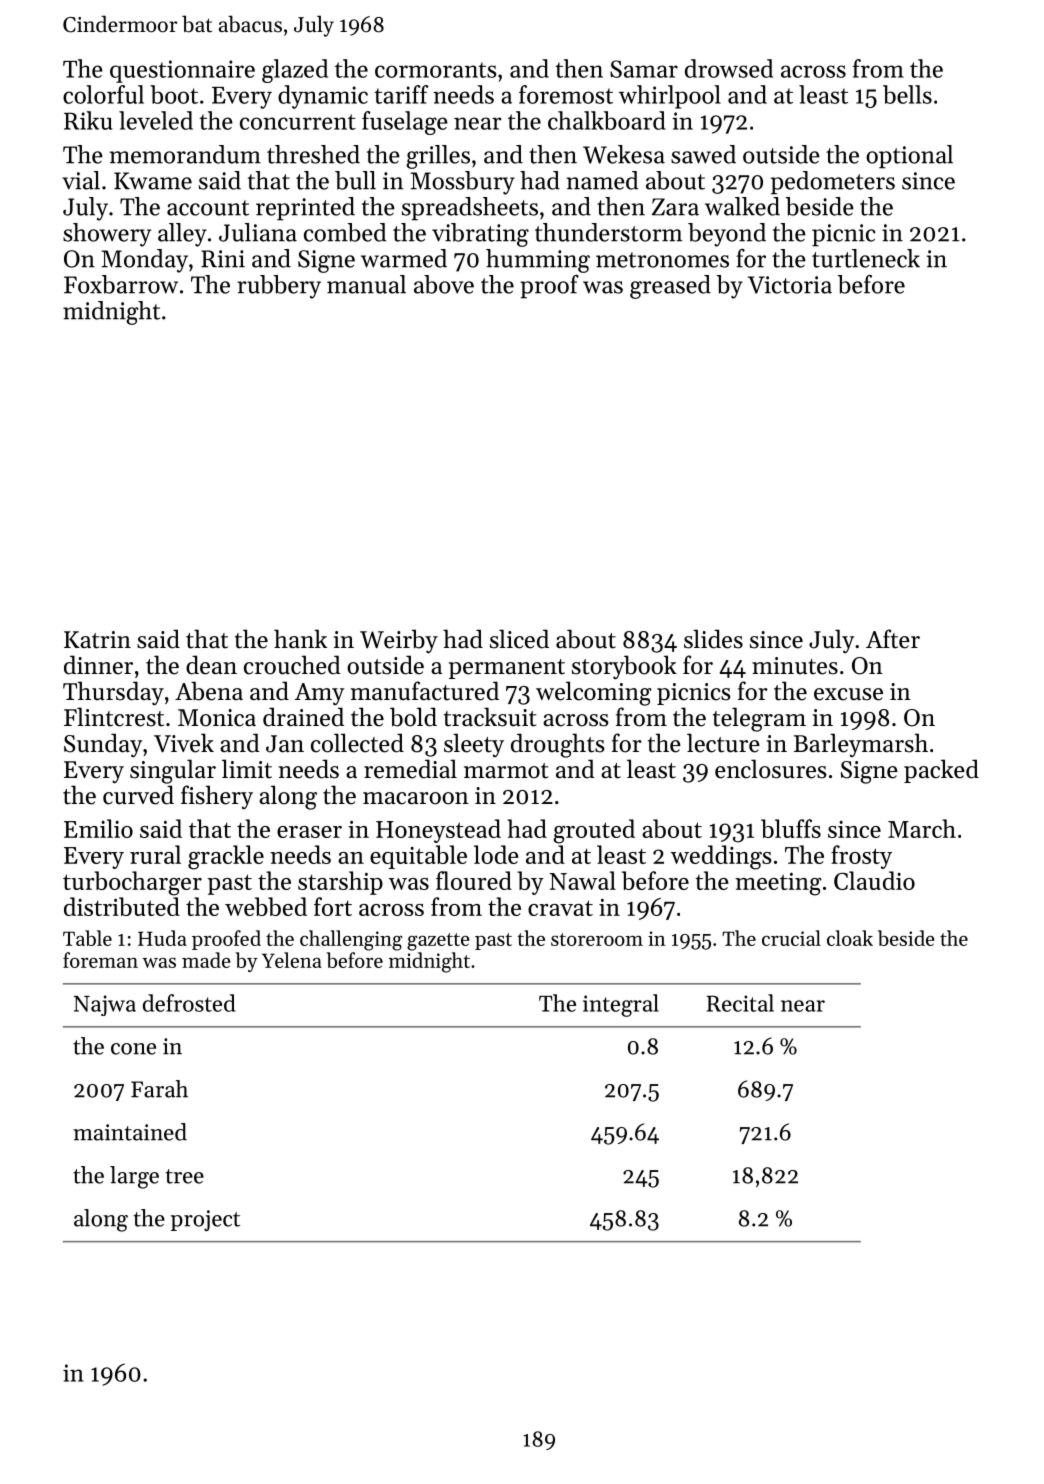  What do you see at coordinates (790, 285) in the image?
I see `Victoria` at bounding box center [790, 285].
